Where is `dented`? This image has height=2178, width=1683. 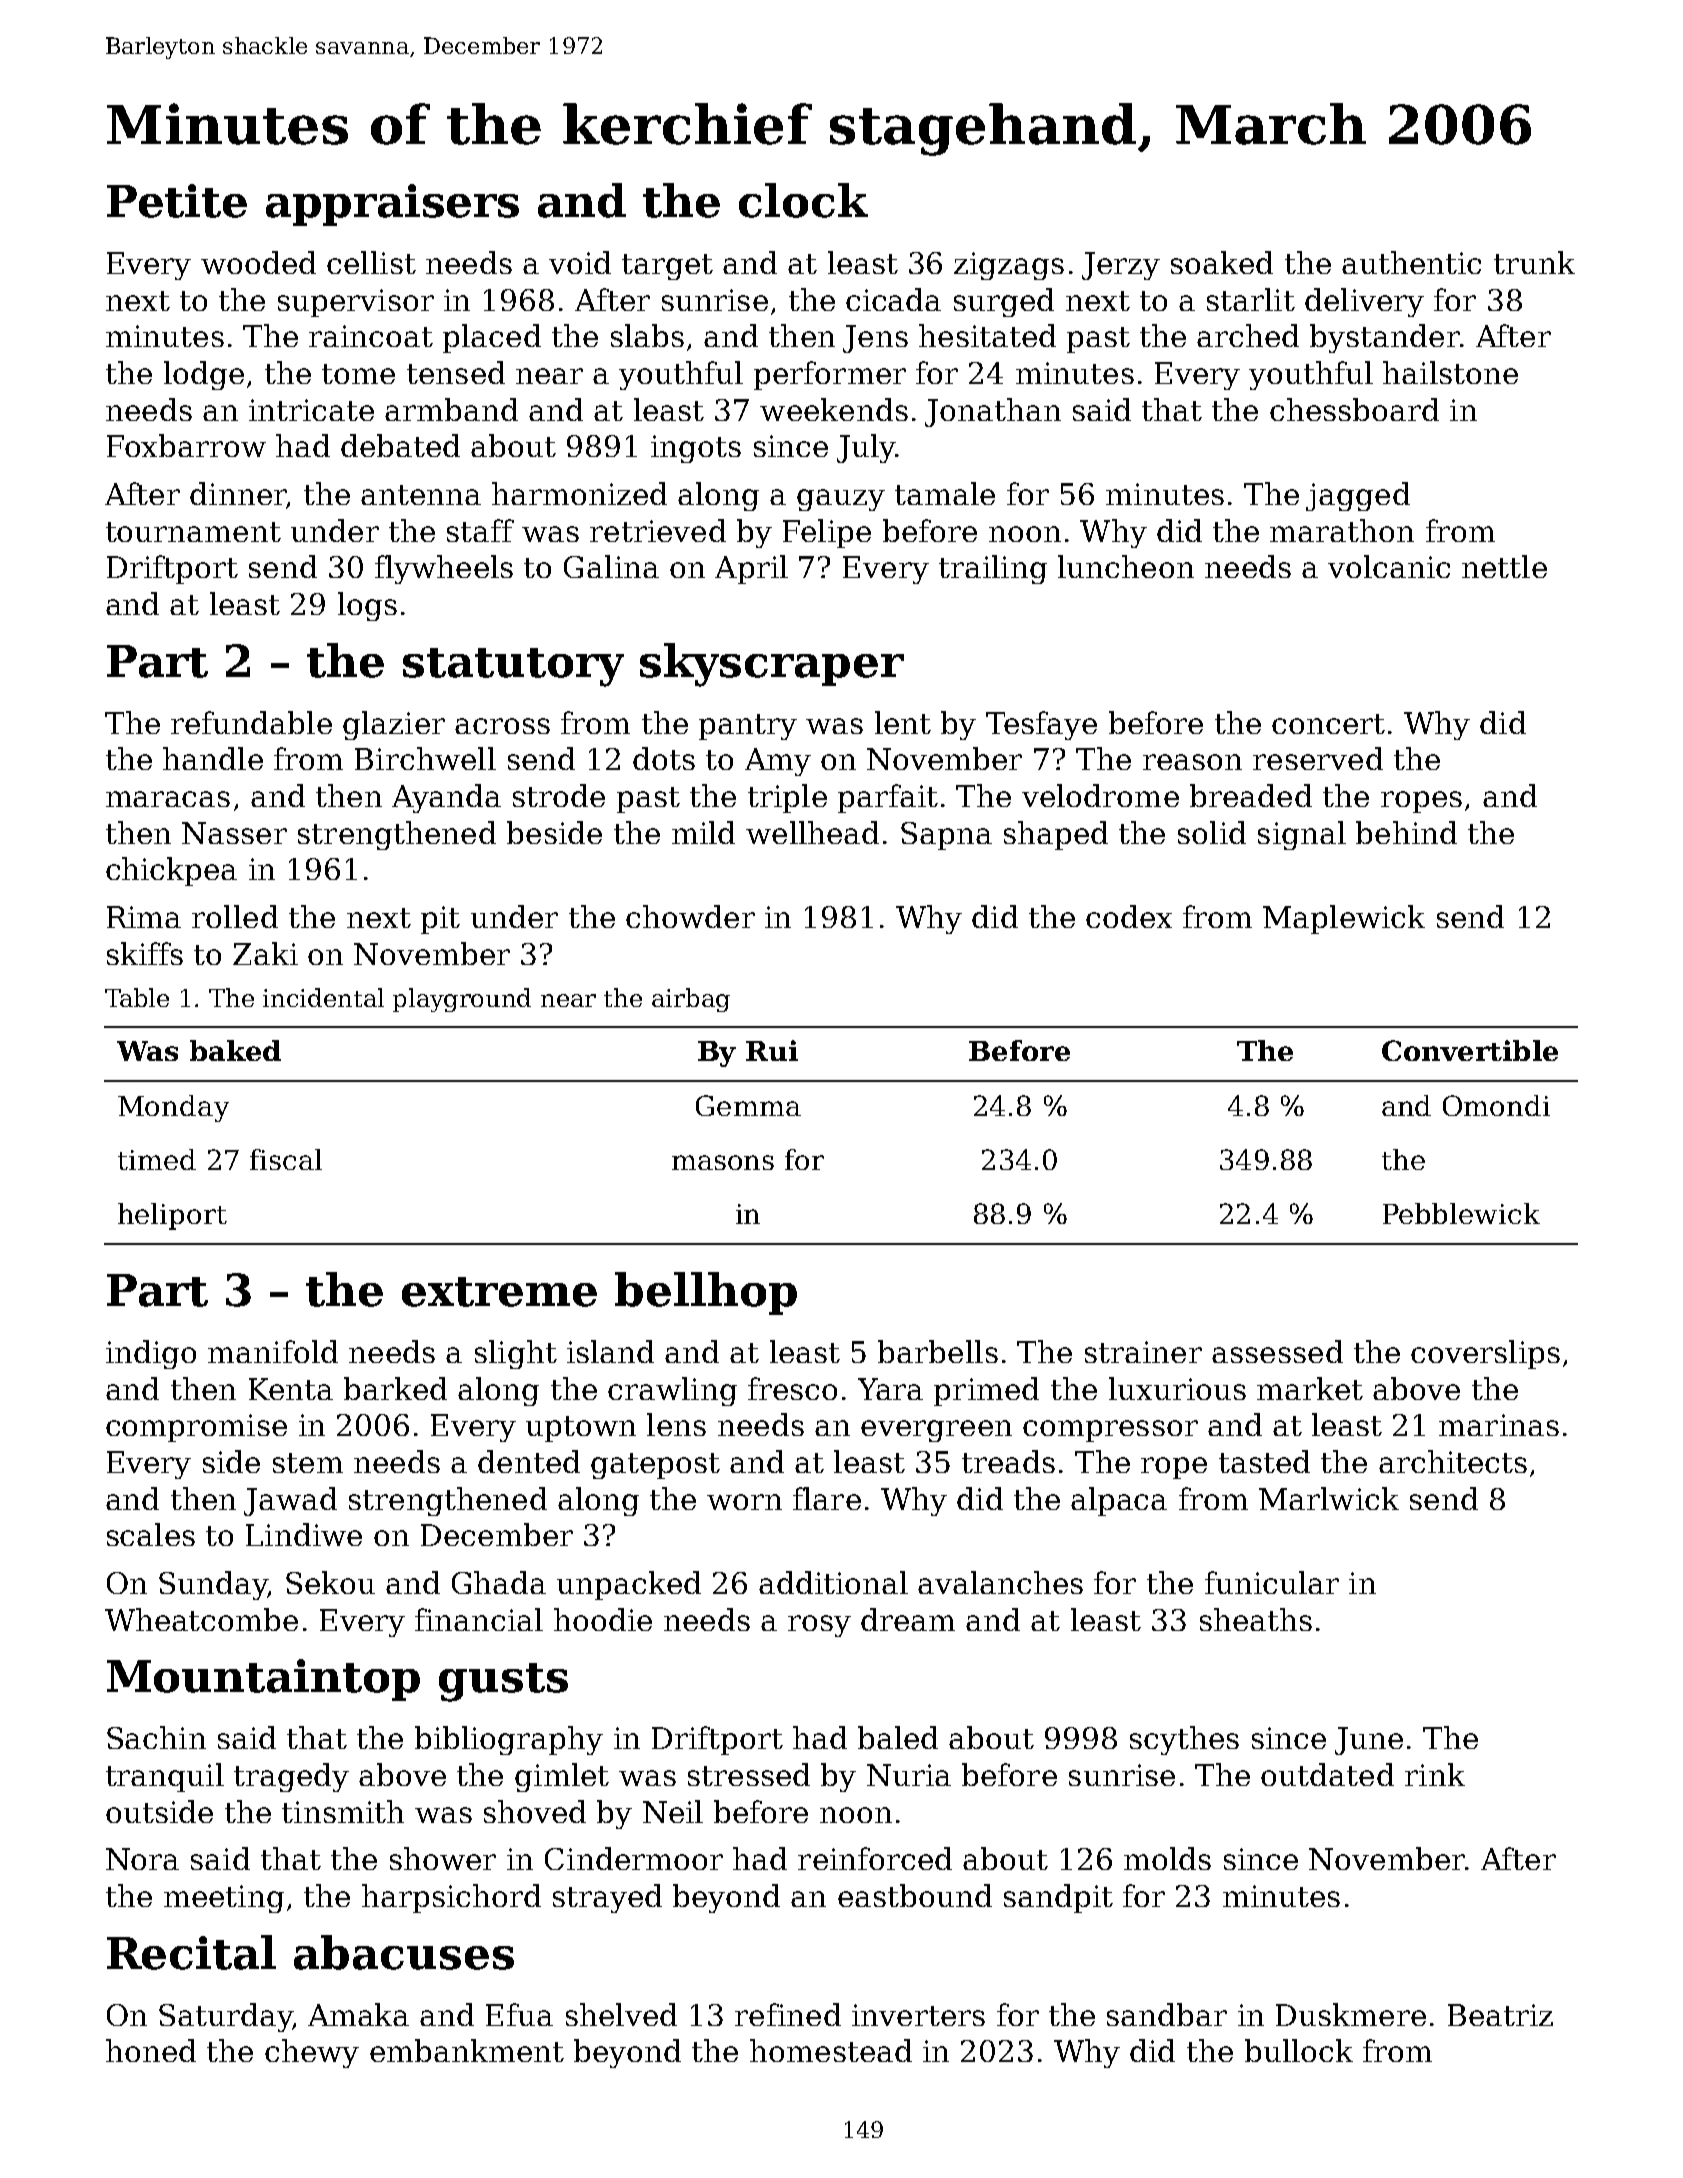 dented is located at coordinates (529, 1461).
